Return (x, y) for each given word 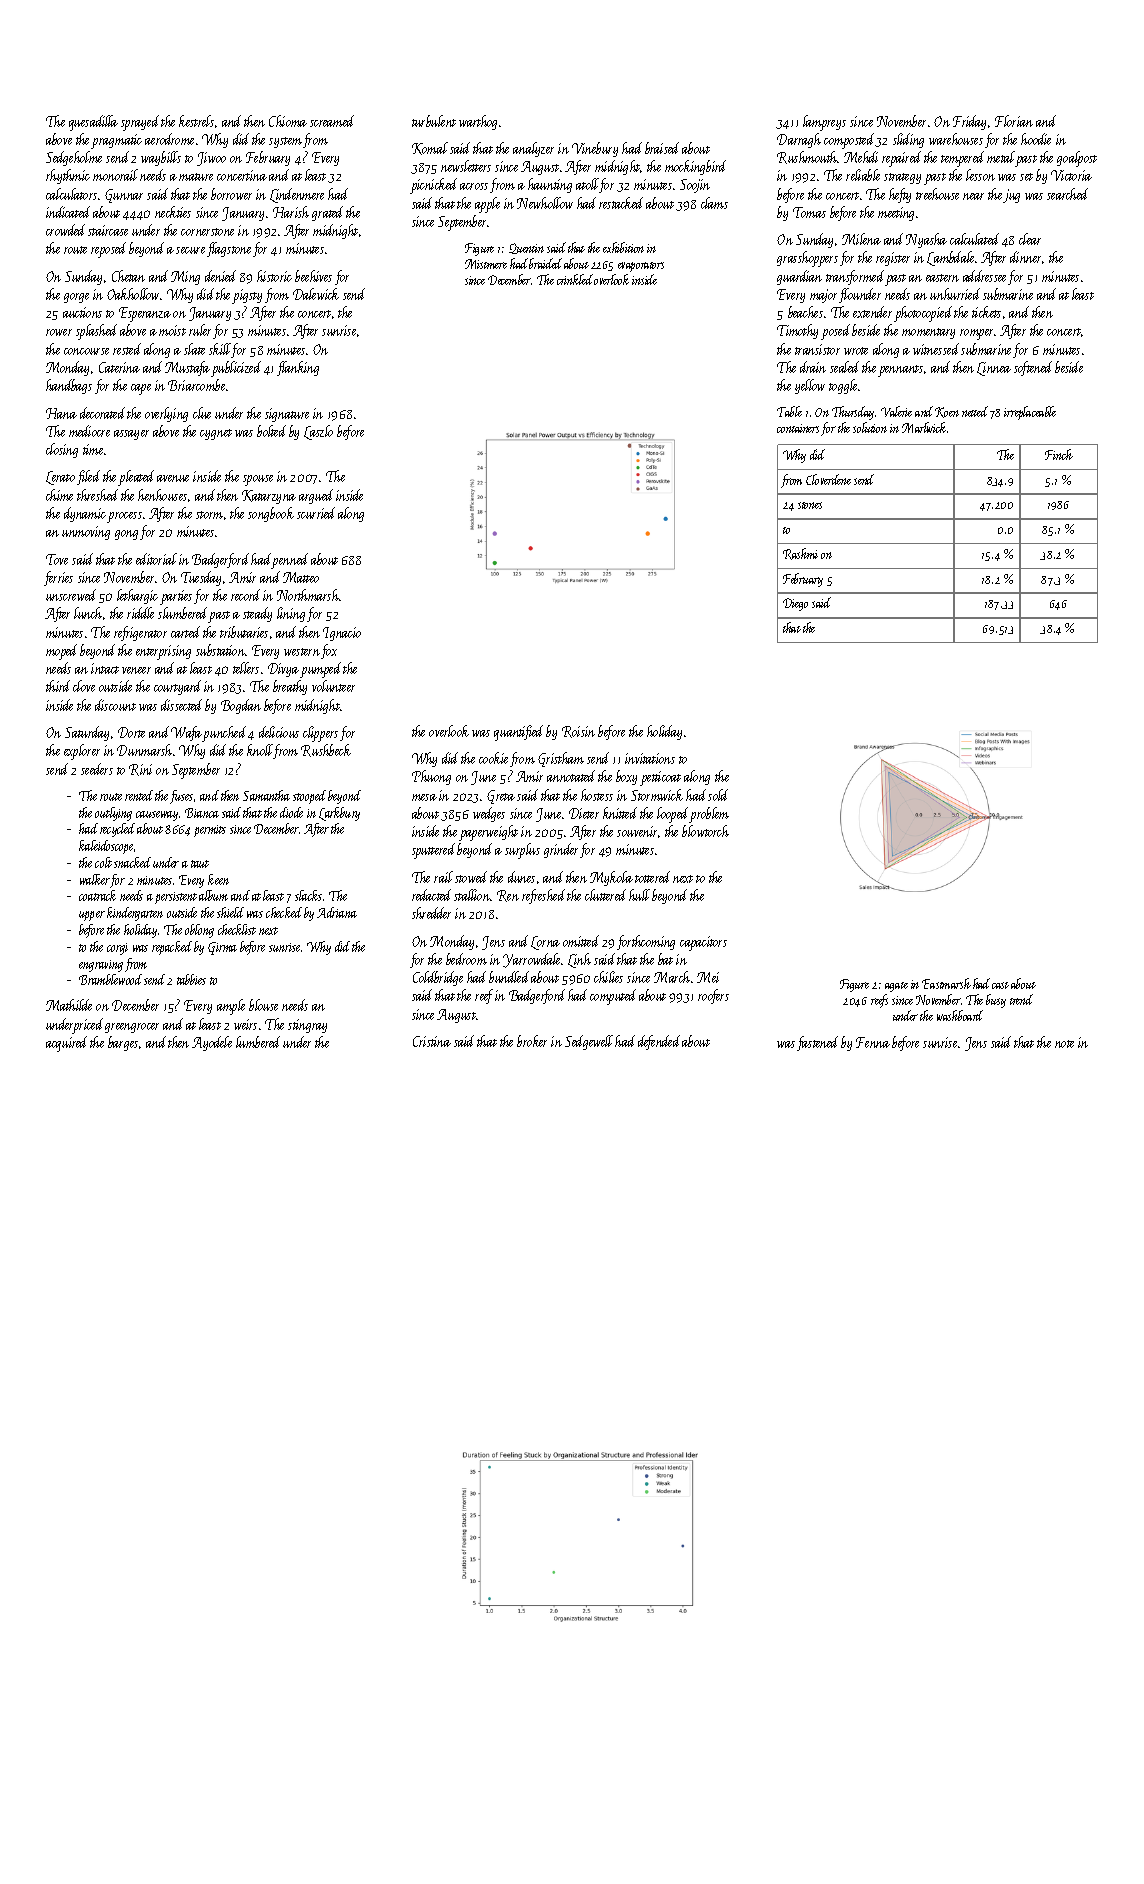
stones (810, 505)
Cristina (432, 1041)
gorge (76, 298)
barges (123, 1043)
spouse (258, 480)
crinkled (575, 279)
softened (1033, 368)
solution (870, 427)
